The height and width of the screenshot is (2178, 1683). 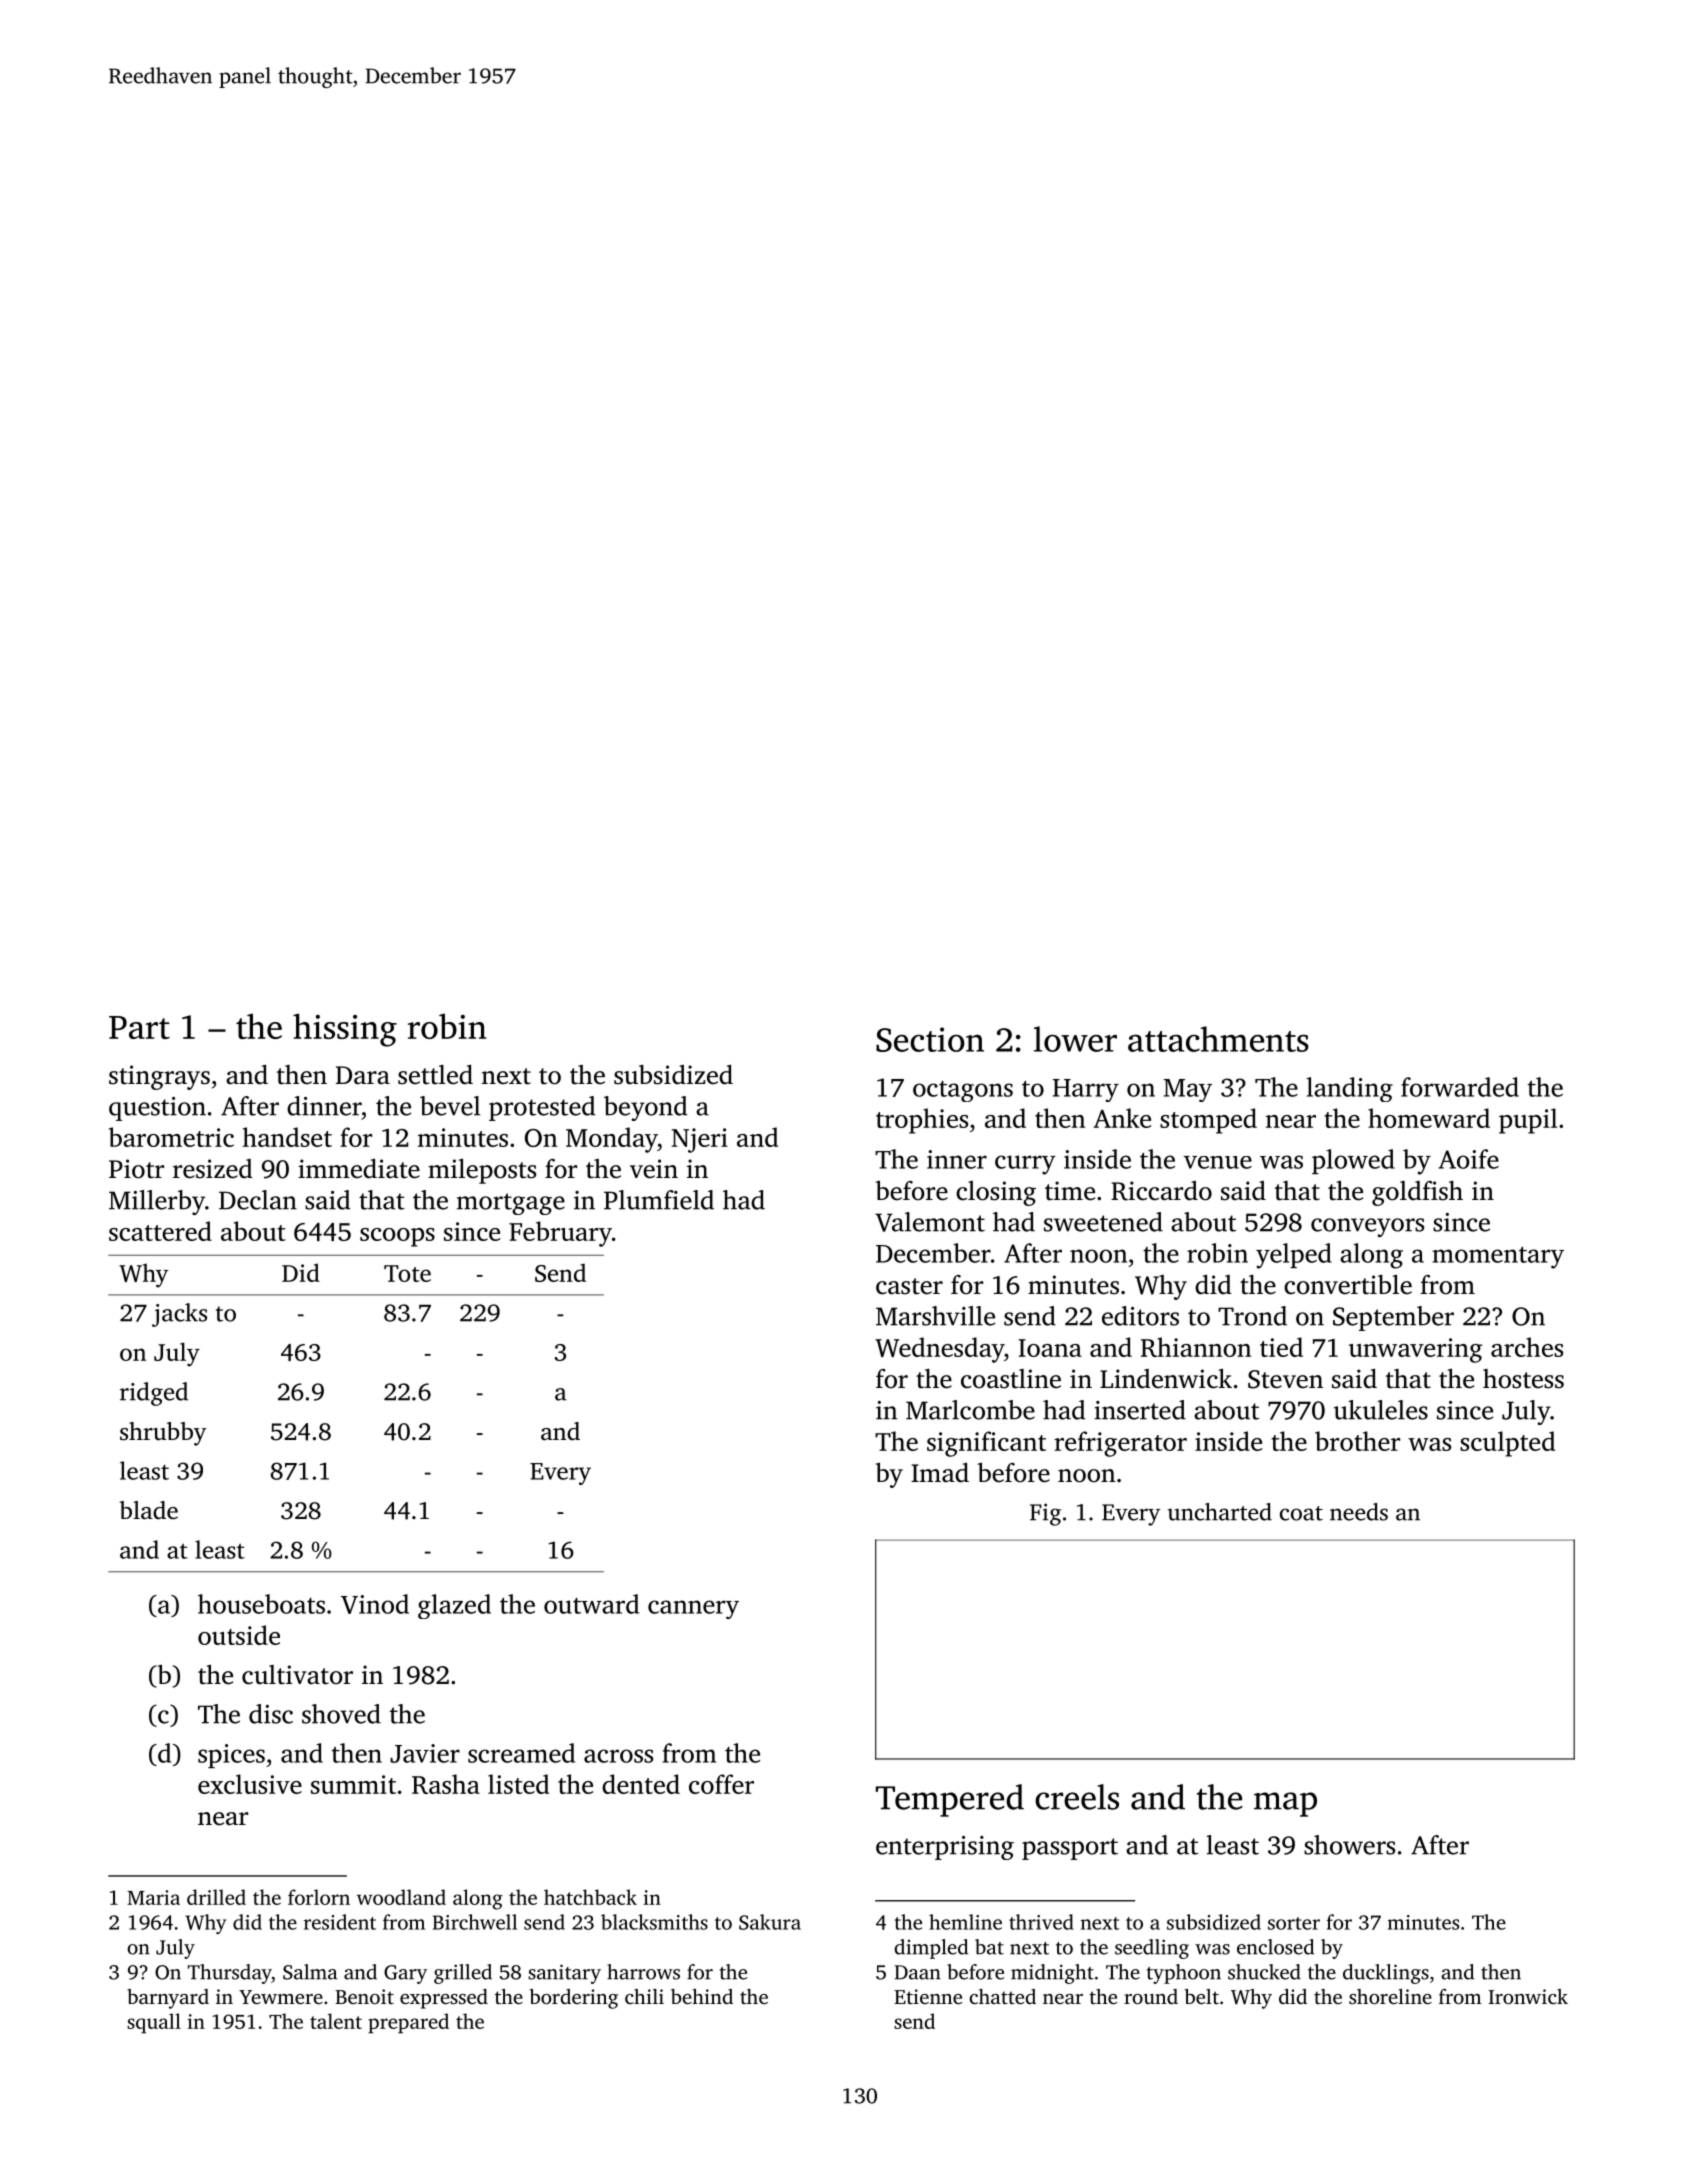 I want to click on Tote, so click(x=407, y=1273).
